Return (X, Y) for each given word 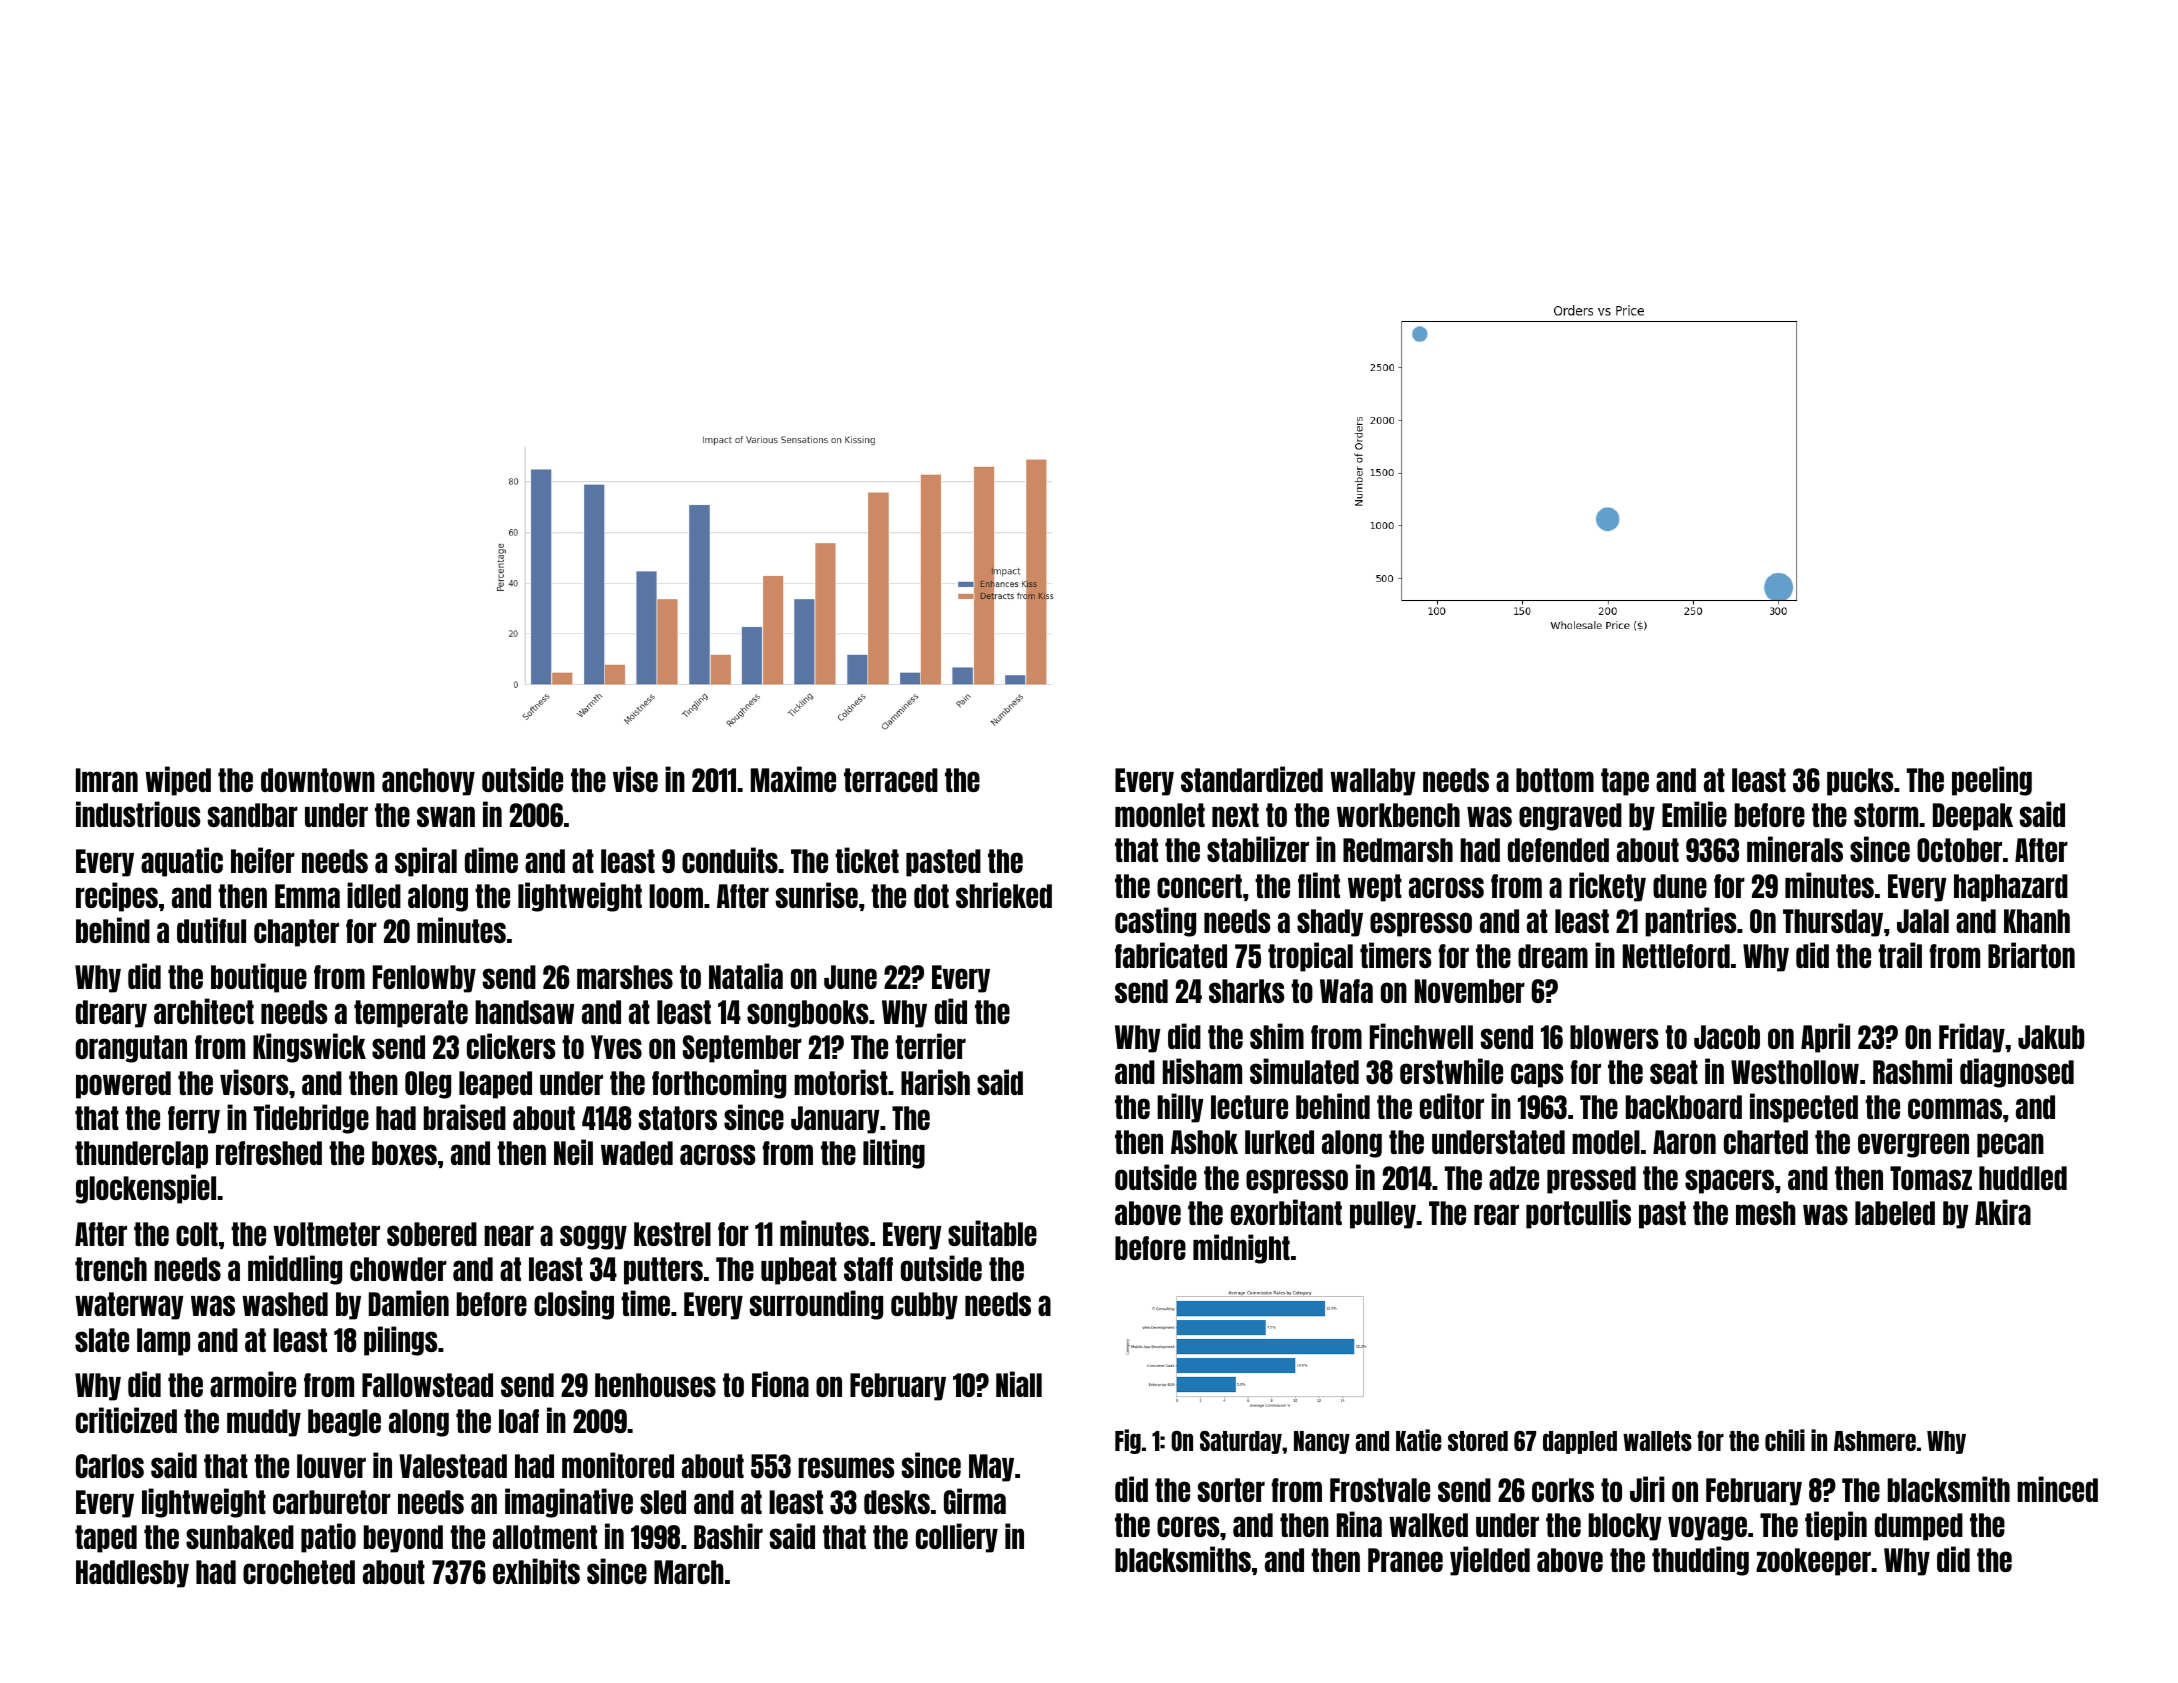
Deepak (1973, 817)
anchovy (428, 782)
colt (197, 1234)
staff (868, 1269)
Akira (2003, 1212)
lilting (894, 1154)
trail (1900, 955)
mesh (1765, 1213)
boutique (259, 978)
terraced (891, 780)
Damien (409, 1303)
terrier (930, 1046)
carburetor (332, 1502)
